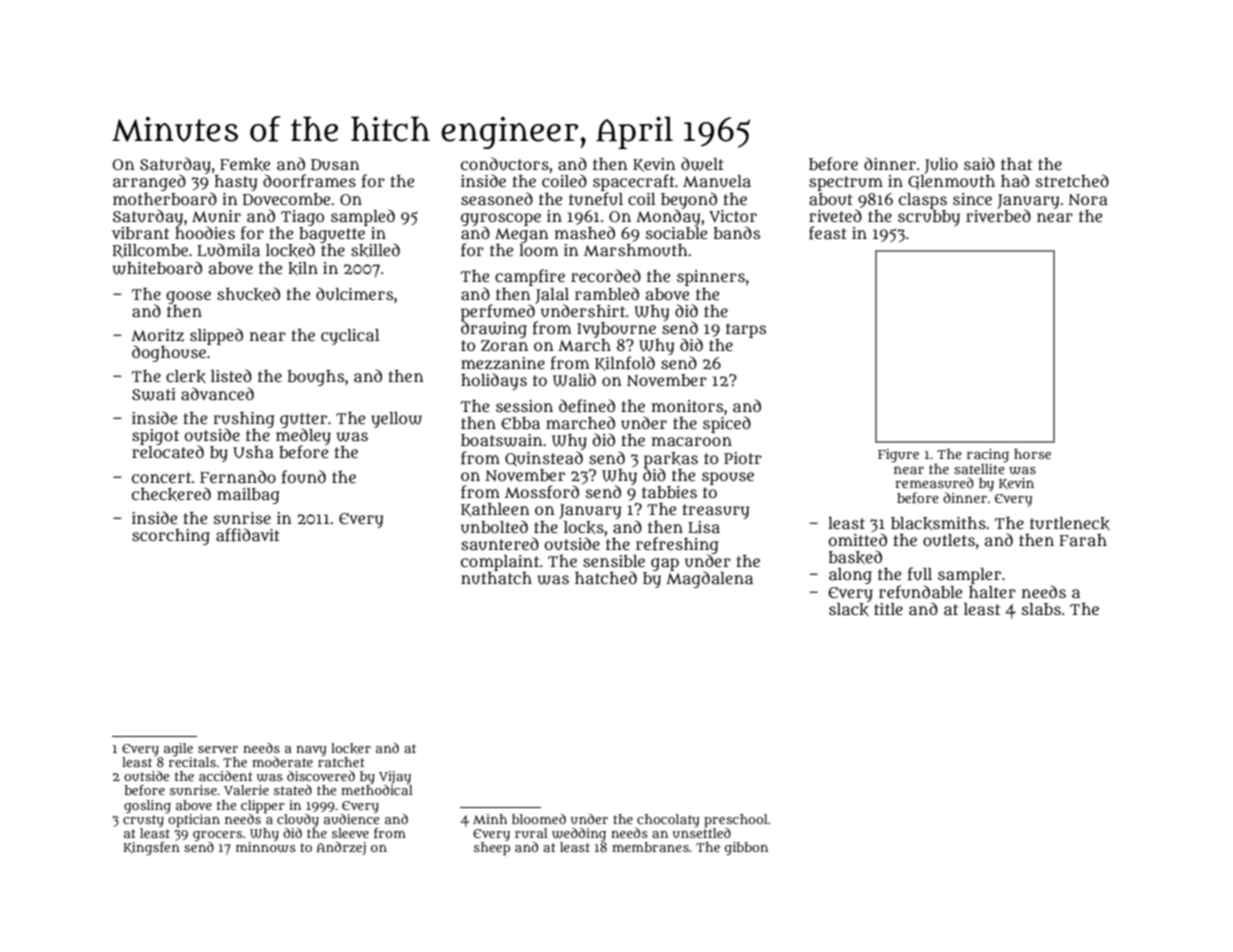  I want to click on tarps, so click(746, 330).
